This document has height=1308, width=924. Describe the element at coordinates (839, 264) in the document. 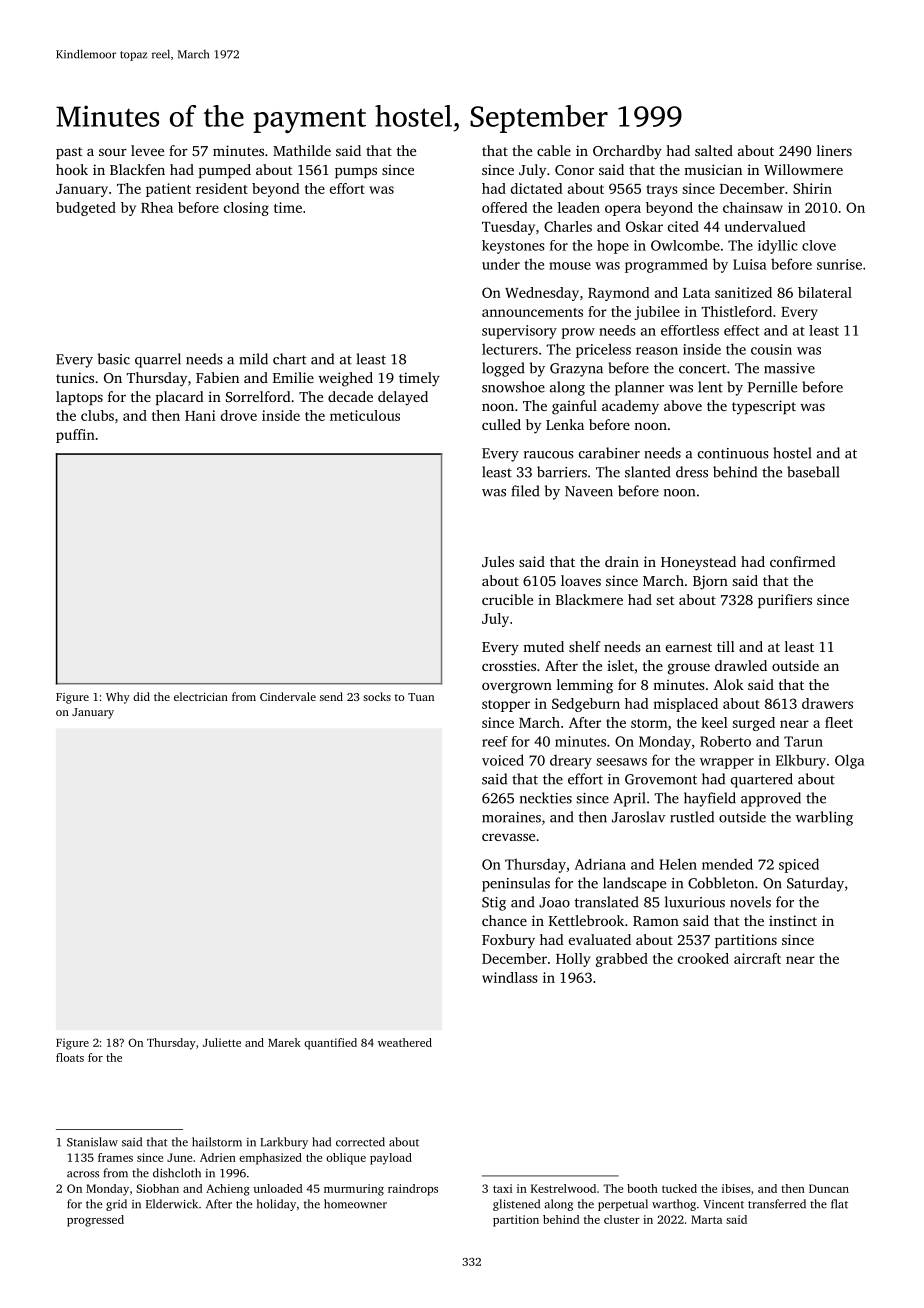

I see `sunrise` at that location.
